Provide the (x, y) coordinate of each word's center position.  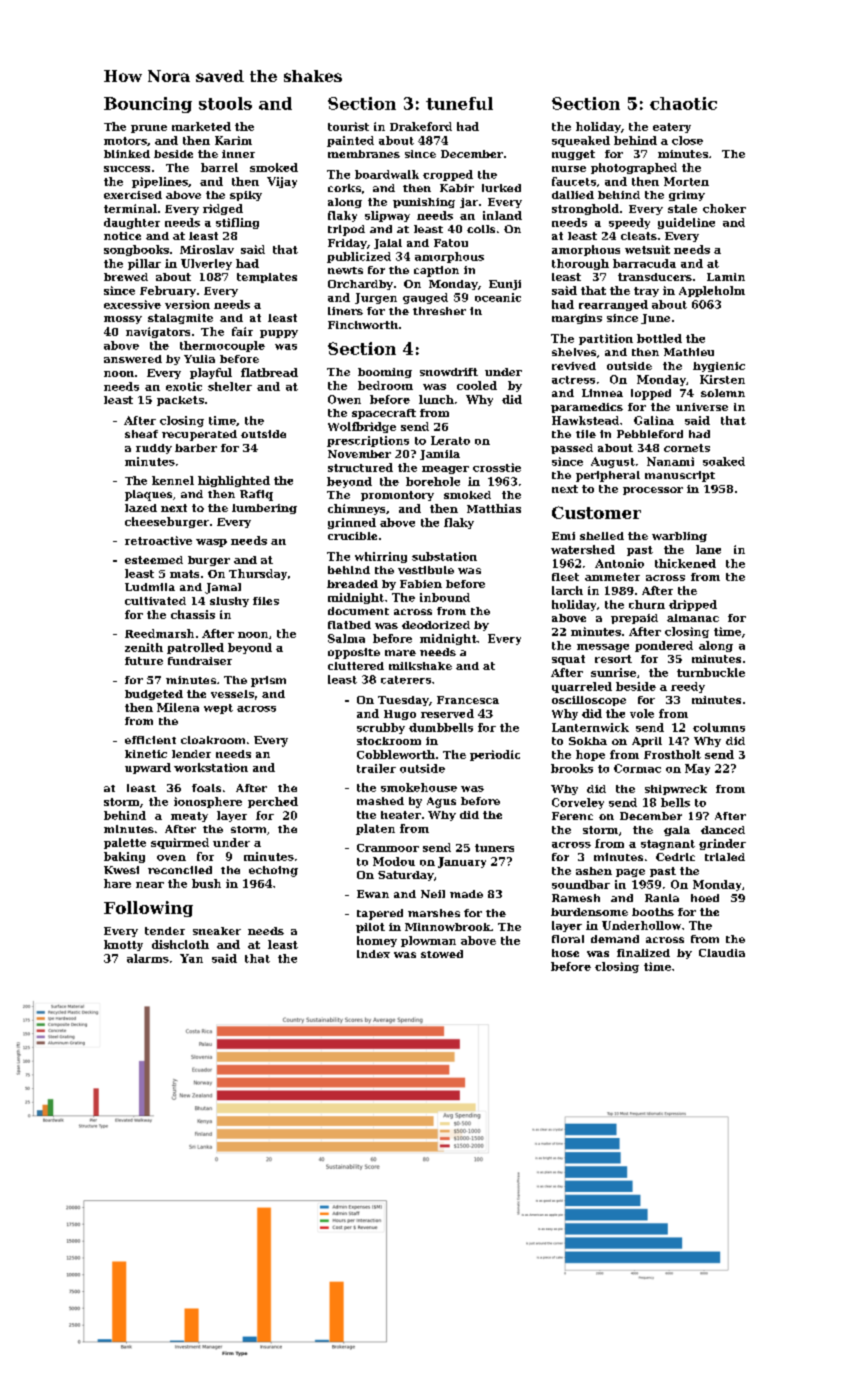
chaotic (683, 103)
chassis (193, 614)
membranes (364, 154)
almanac (693, 618)
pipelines (160, 182)
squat (568, 660)
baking (124, 857)
